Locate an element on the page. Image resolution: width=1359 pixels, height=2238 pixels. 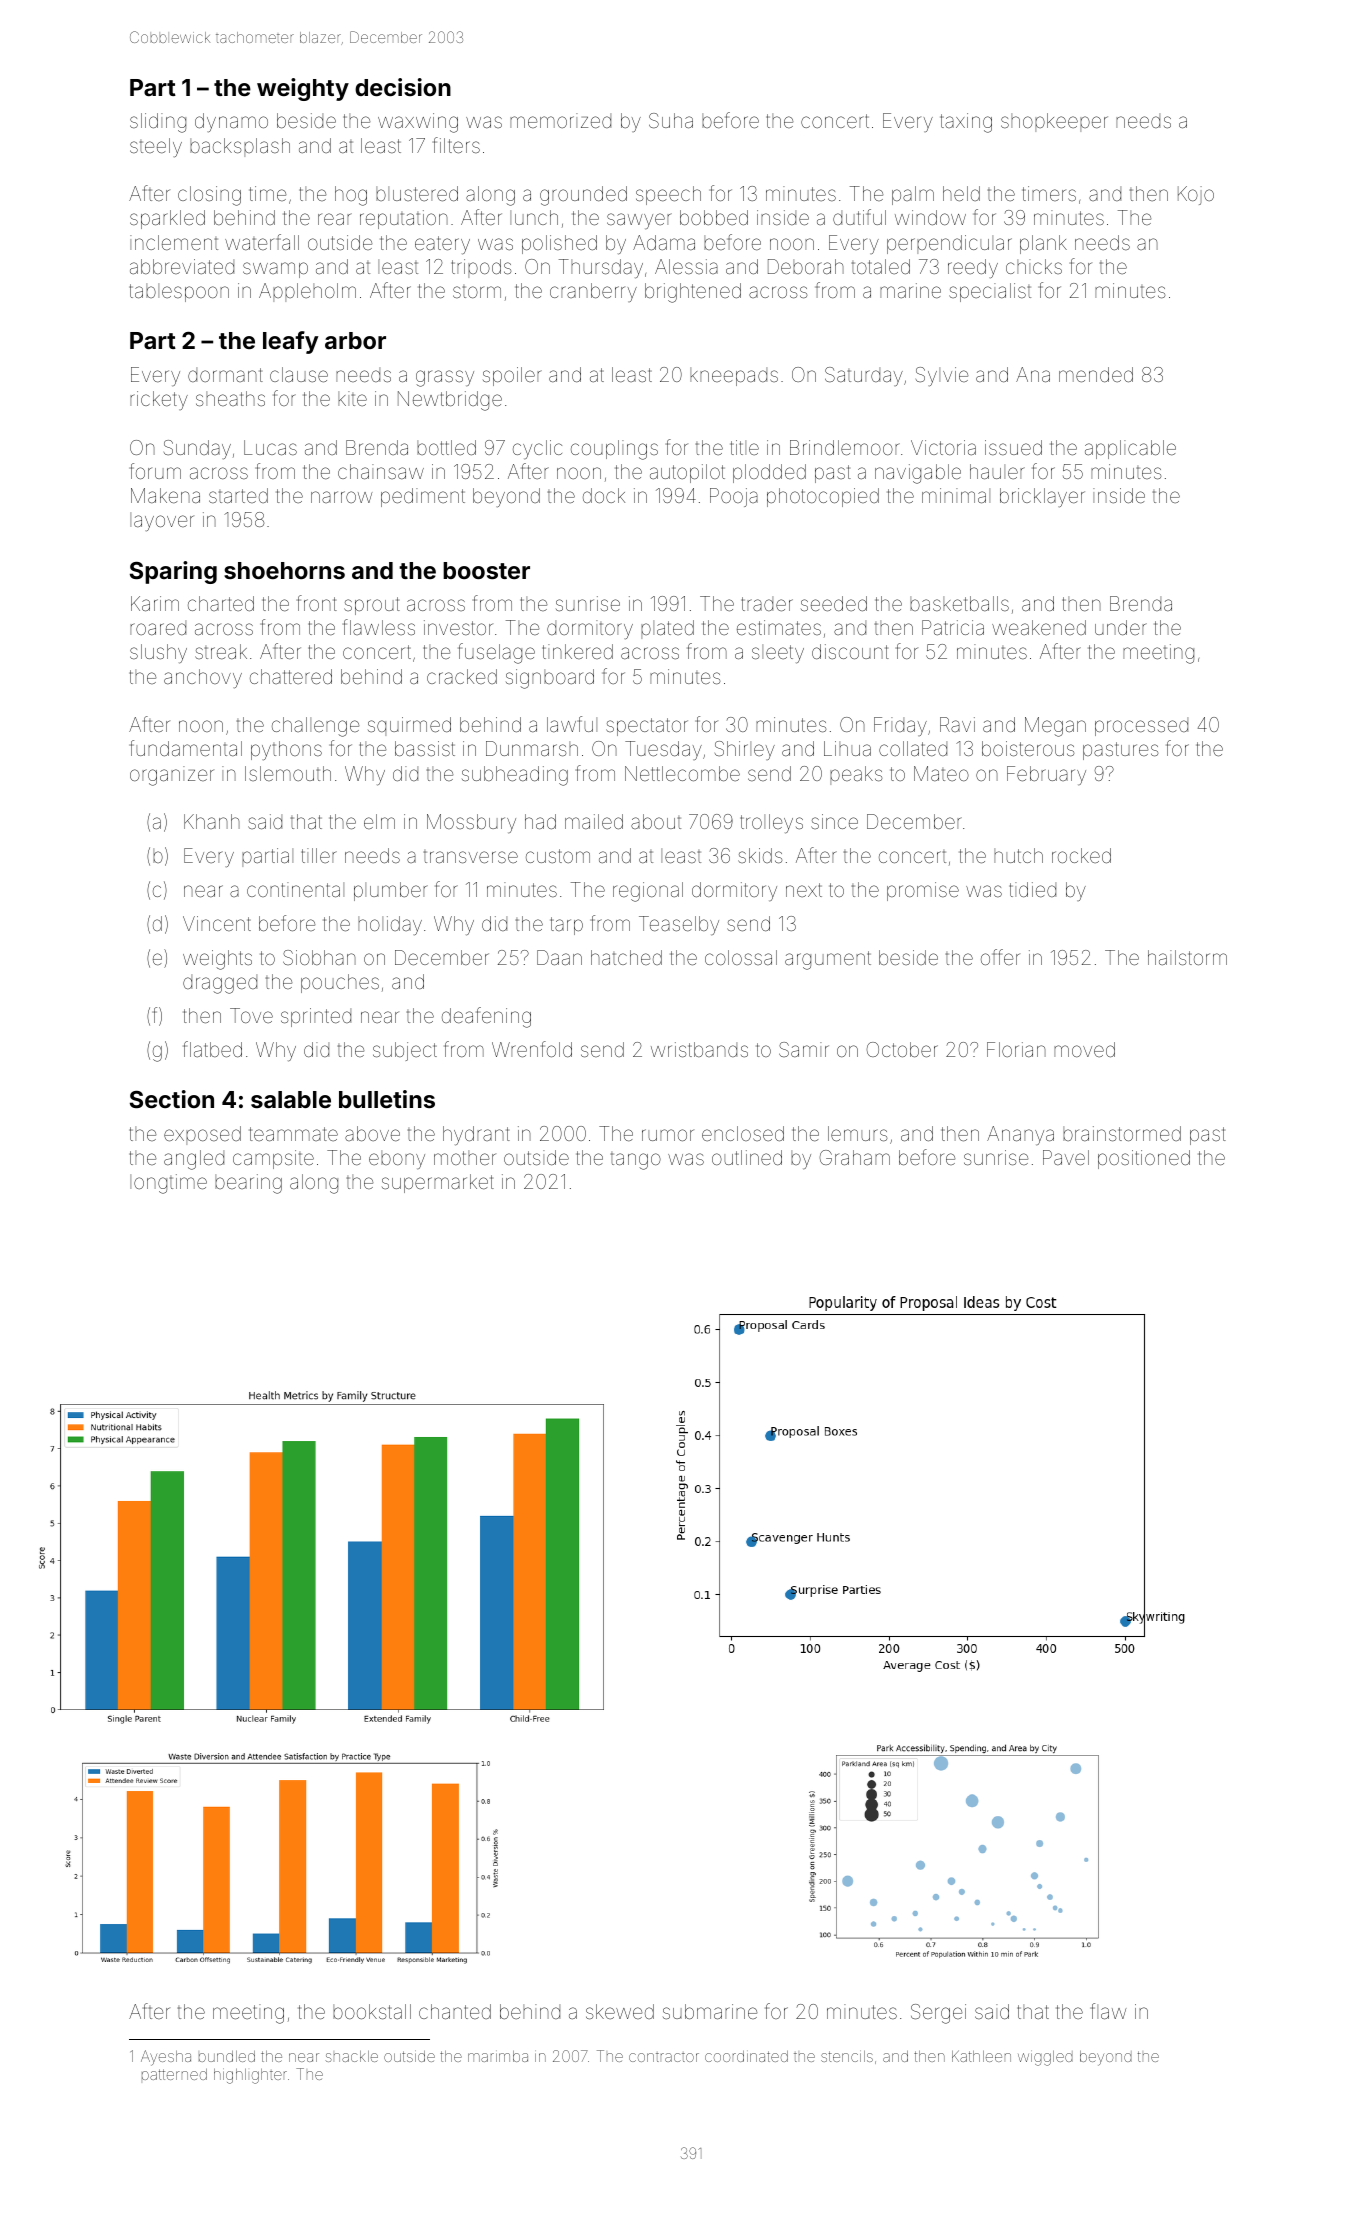
bookstall is located at coordinates (372, 2011).
